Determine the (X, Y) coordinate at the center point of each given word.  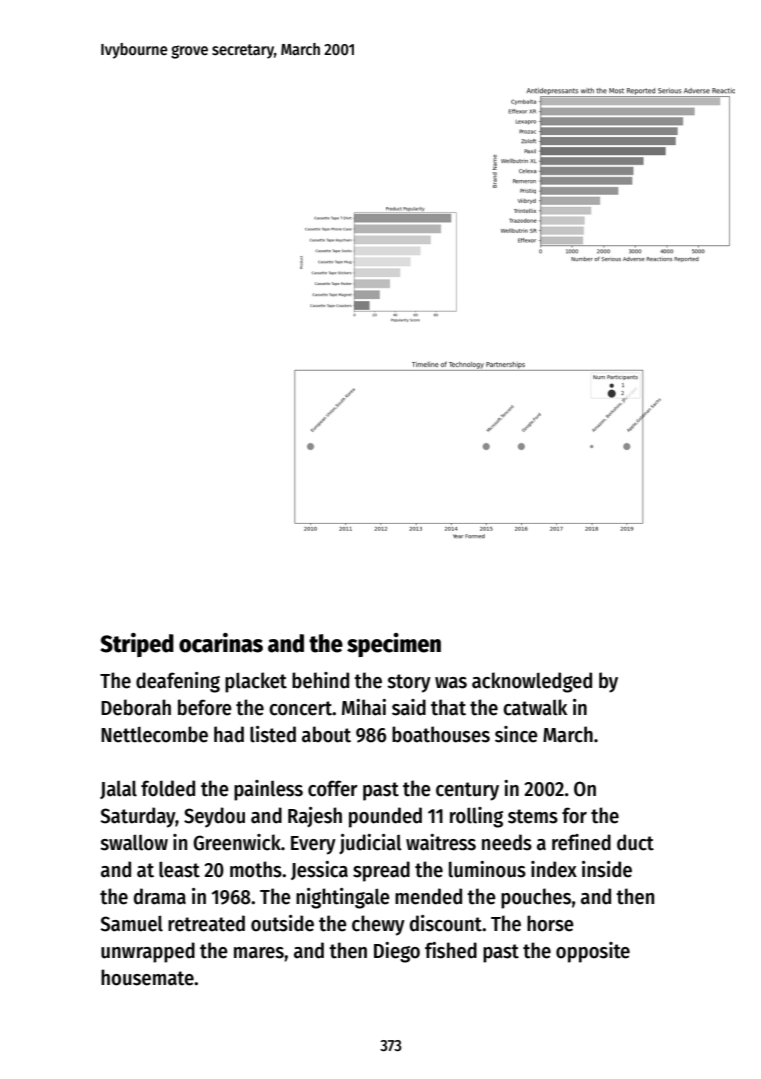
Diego (397, 952)
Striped (137, 645)
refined (581, 842)
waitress (441, 842)
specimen (394, 645)
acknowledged (532, 682)
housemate (147, 977)
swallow (134, 842)
